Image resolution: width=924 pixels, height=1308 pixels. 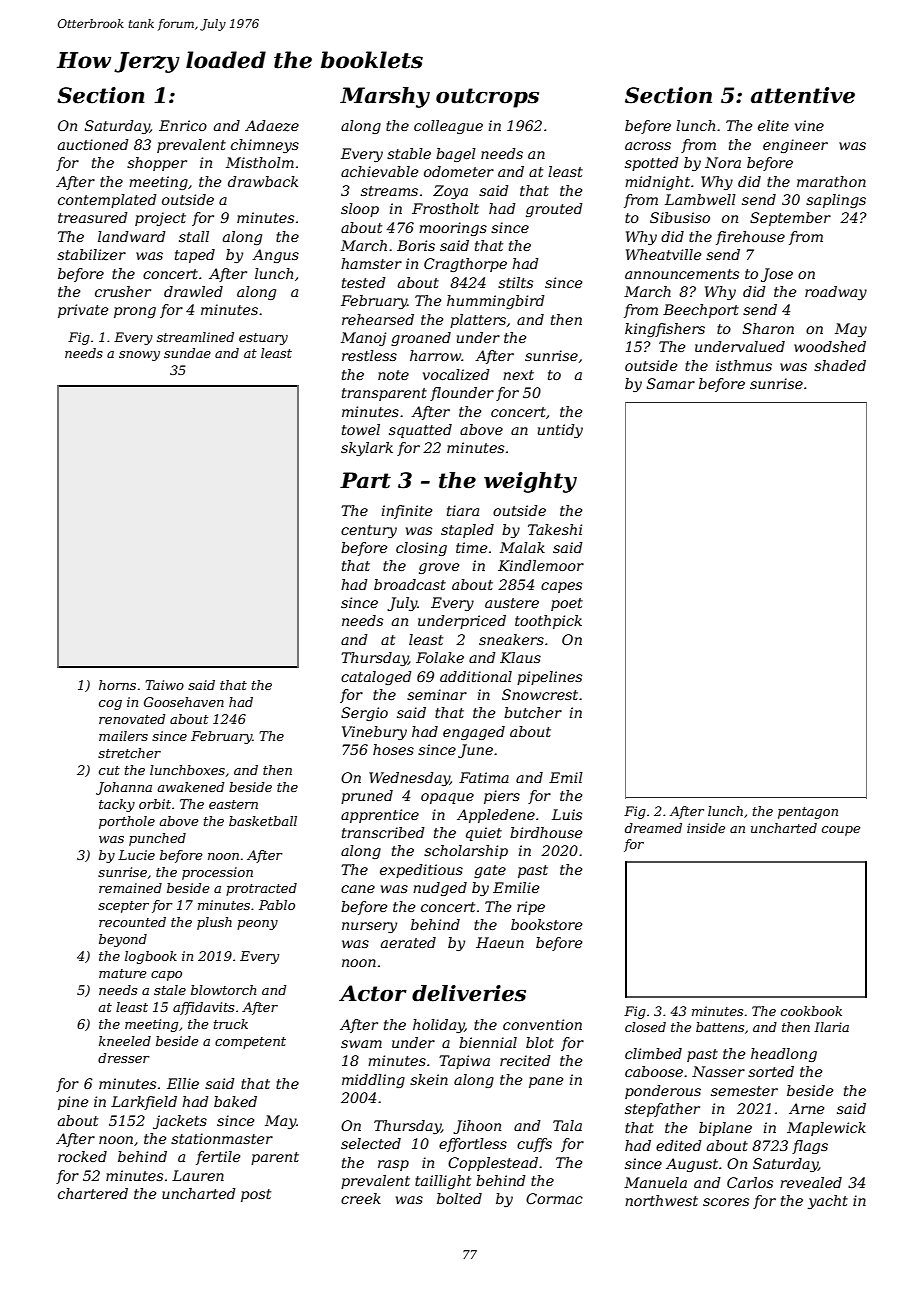 I want to click on outcrops, so click(x=487, y=98).
